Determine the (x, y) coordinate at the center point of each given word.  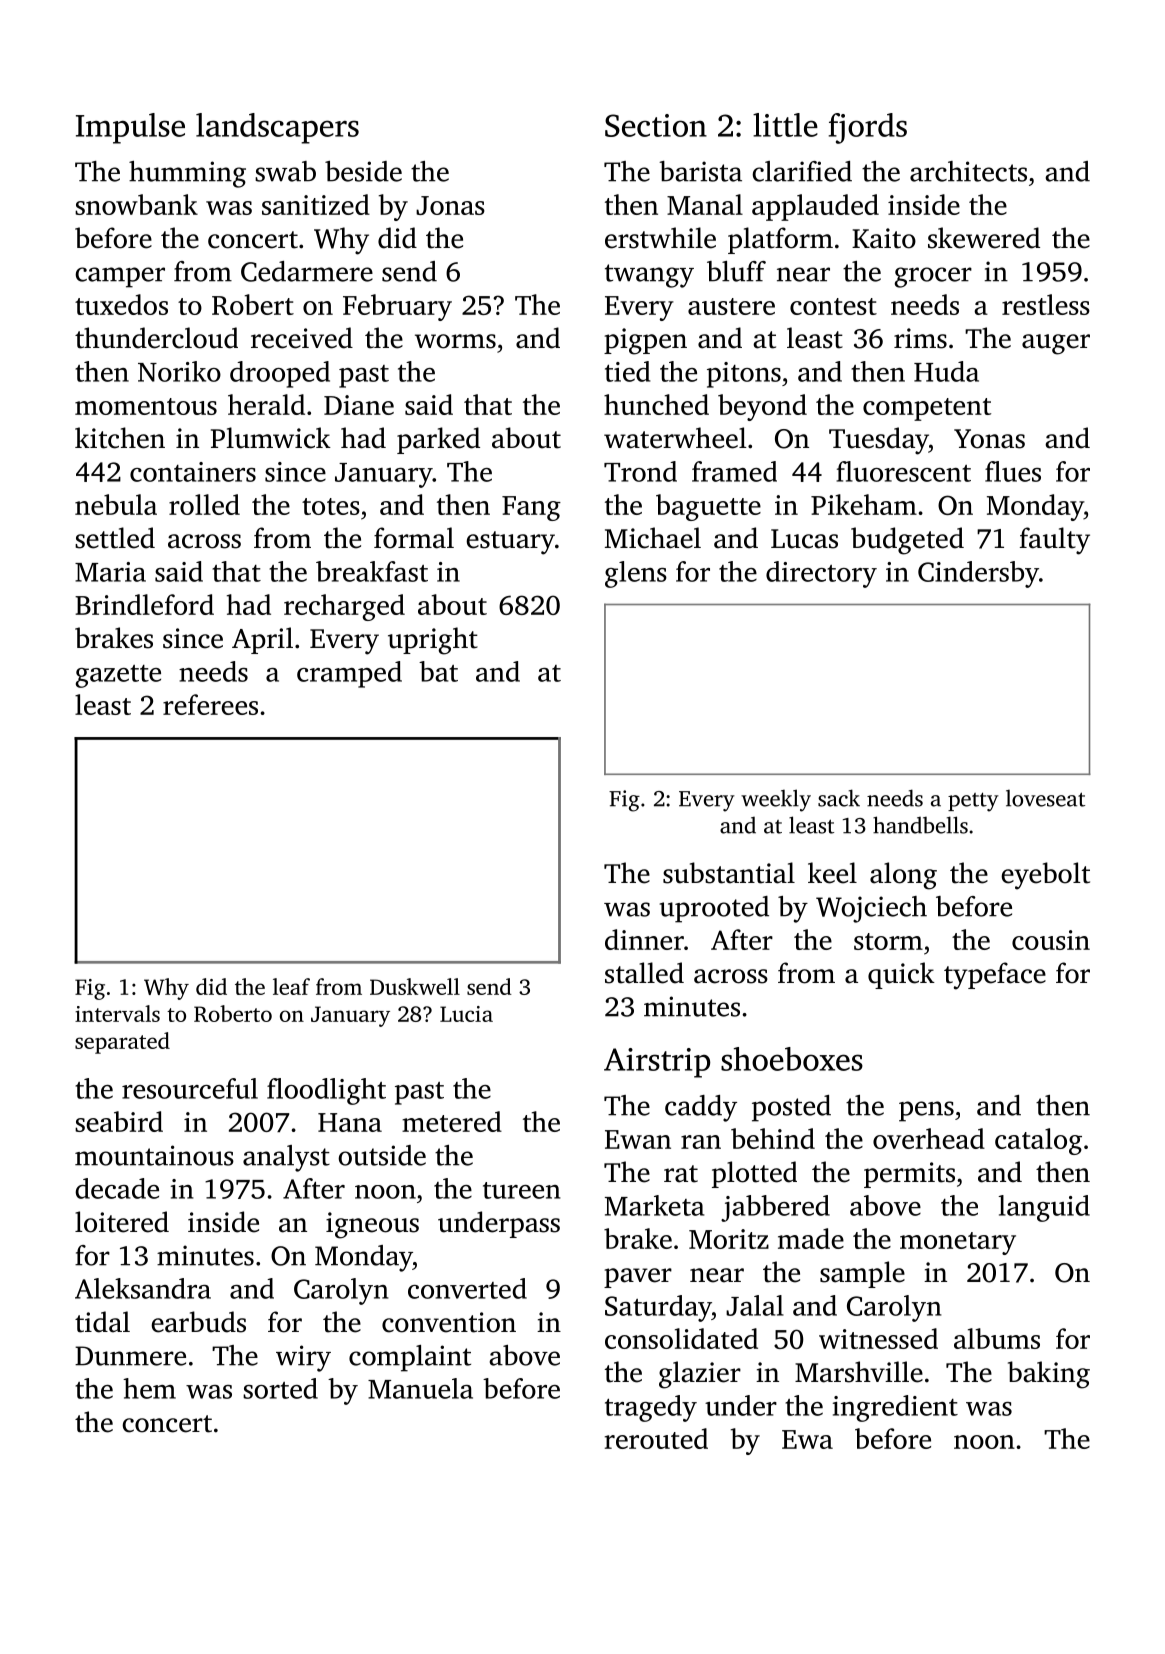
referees (210, 704)
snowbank (136, 204)
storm (888, 941)
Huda (946, 371)
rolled (204, 504)
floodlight (326, 1091)
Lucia (466, 1014)
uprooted (714, 909)
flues (1013, 471)
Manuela (420, 1388)
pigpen (645, 341)
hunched (656, 404)
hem (149, 1388)
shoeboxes (792, 1059)
